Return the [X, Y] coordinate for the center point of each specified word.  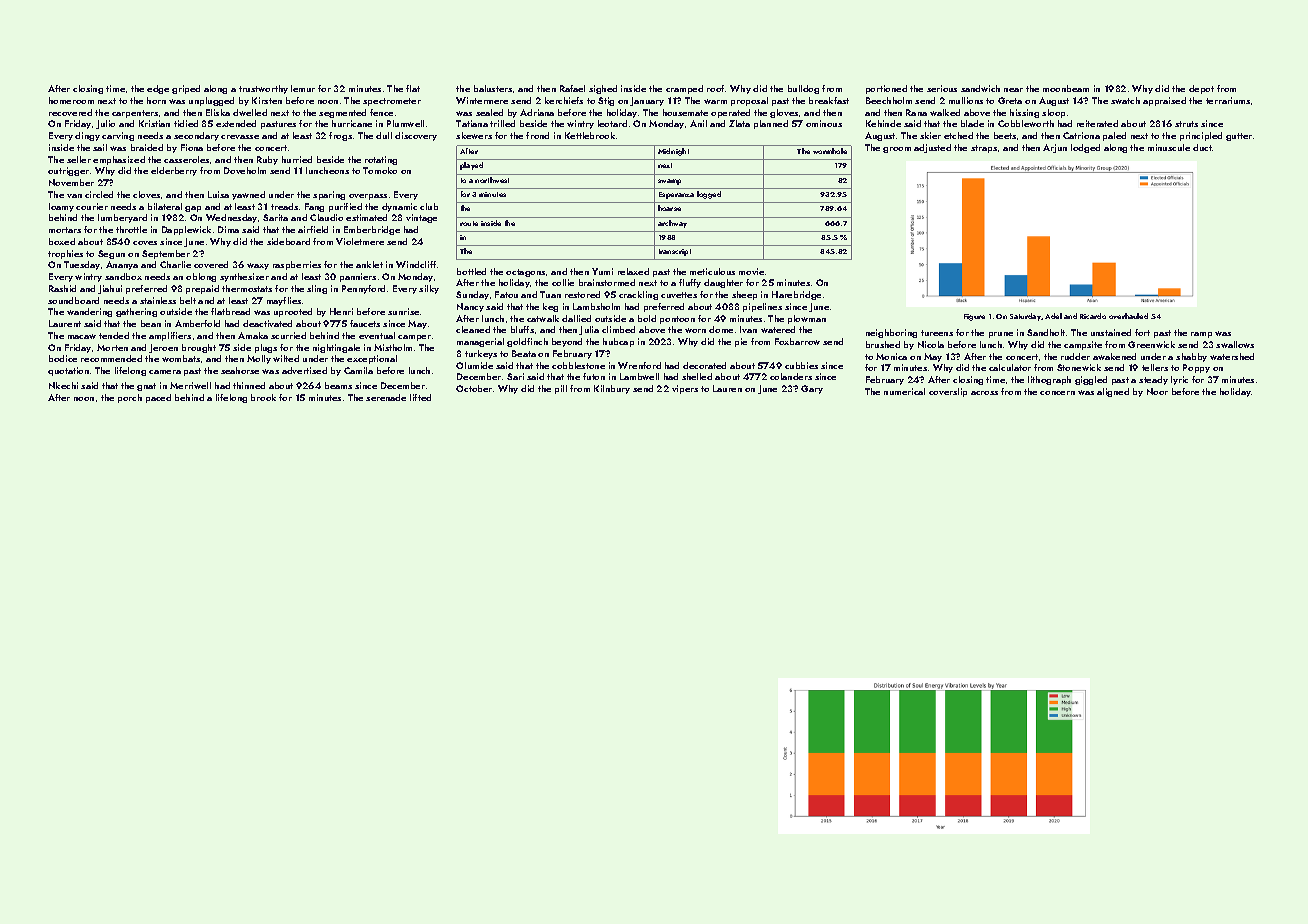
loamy [61, 207]
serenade [386, 397]
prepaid [202, 289]
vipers [685, 389]
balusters [493, 88]
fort [1142, 332]
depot [1201, 89]
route [469, 223]
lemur [303, 88]
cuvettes [679, 295]
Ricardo [1093, 316]
